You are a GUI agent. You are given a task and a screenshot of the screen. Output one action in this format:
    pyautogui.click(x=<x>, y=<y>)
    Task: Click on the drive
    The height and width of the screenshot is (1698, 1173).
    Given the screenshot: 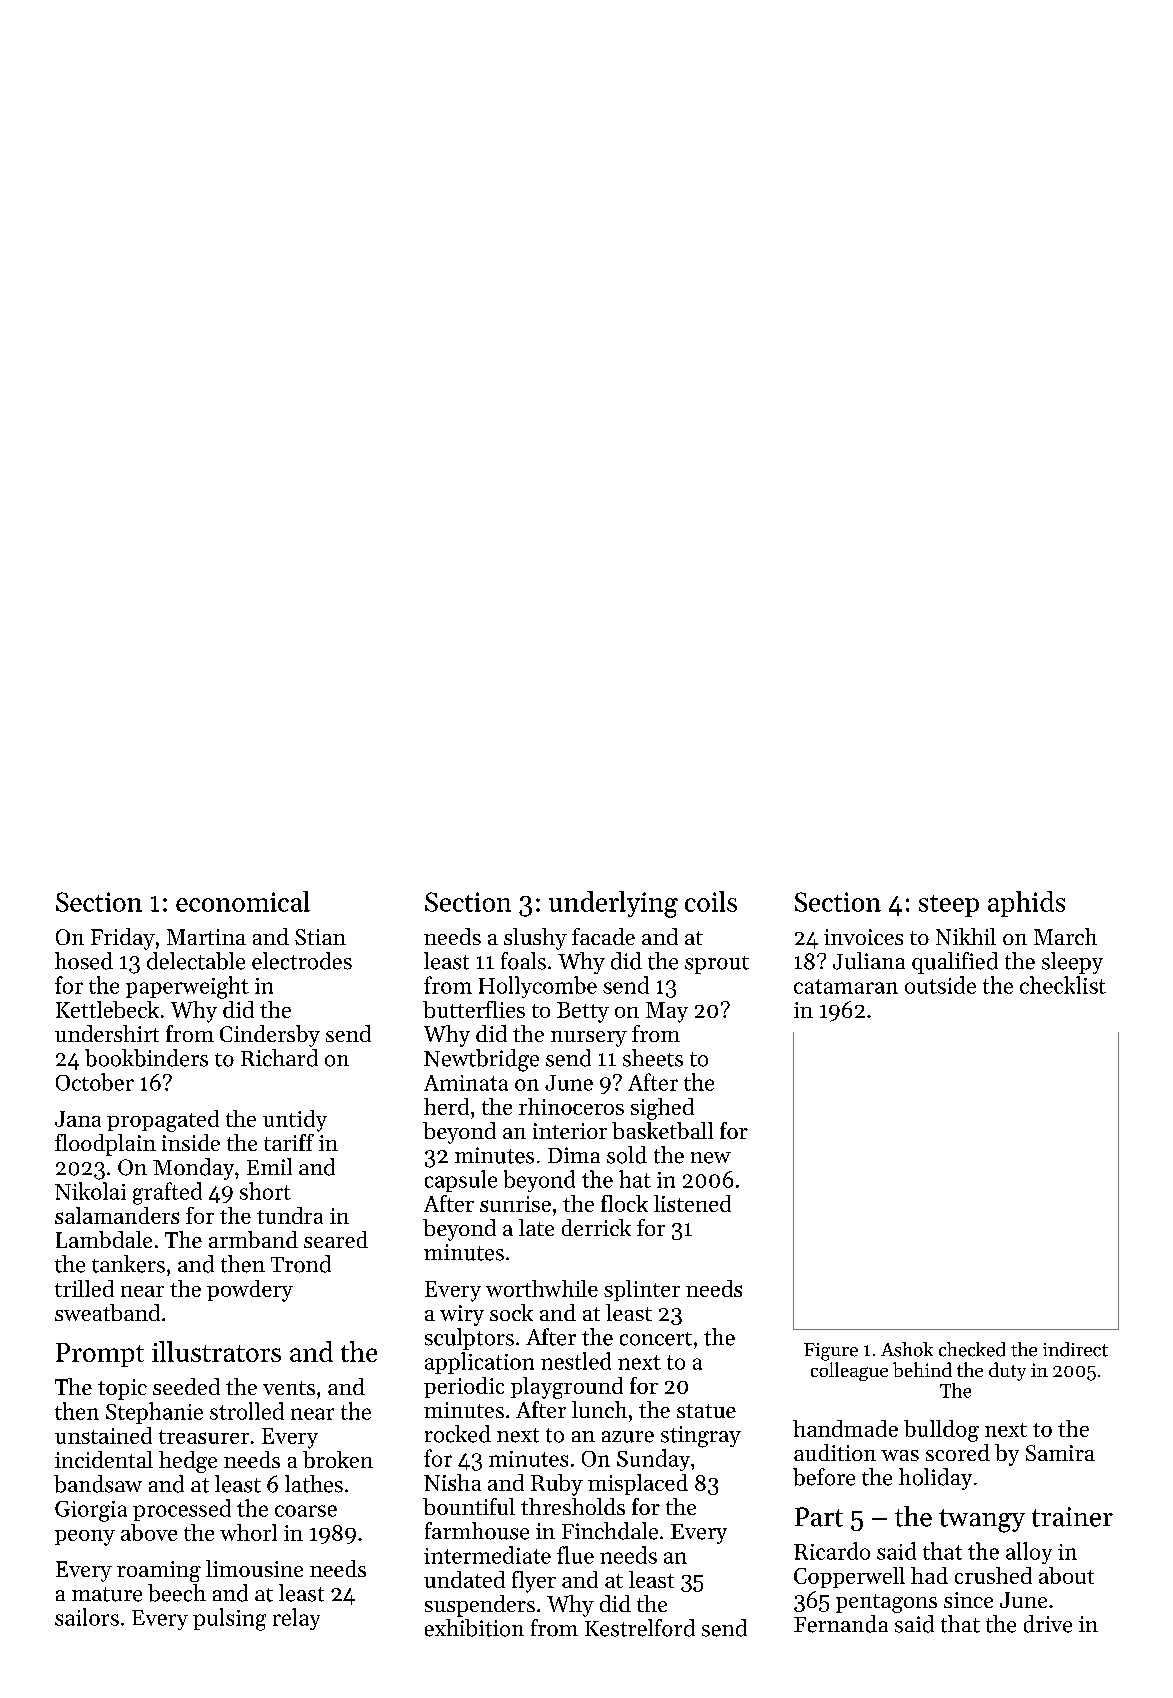 What is the action you would take?
    pyautogui.click(x=1048, y=1624)
